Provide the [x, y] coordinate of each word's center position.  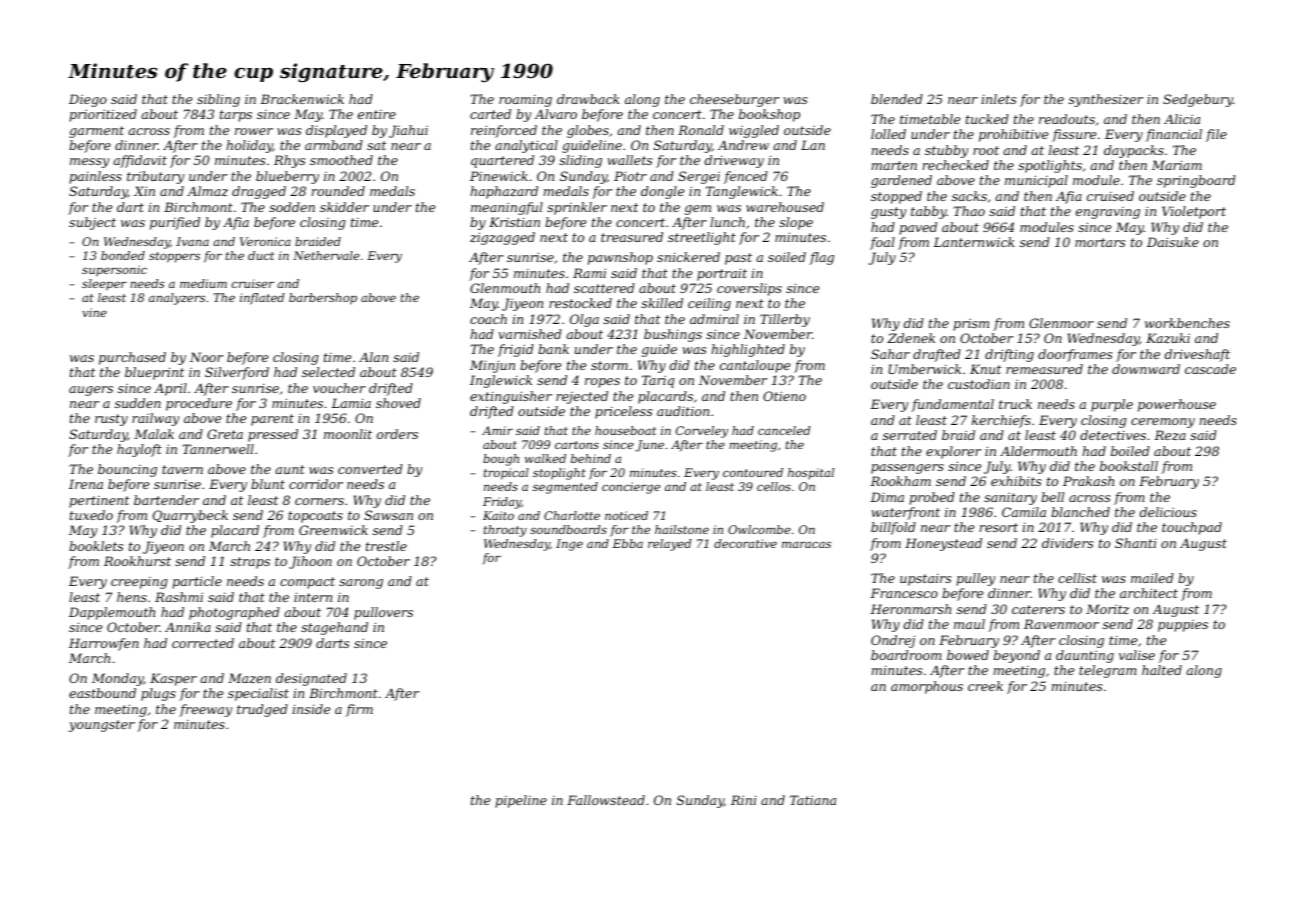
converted [370, 469]
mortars [1100, 242]
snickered [688, 257]
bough [501, 460]
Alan [373, 357]
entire [377, 114]
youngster [101, 726]
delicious [1168, 512]
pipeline [521, 801]
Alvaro [555, 114]
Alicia [1182, 119]
